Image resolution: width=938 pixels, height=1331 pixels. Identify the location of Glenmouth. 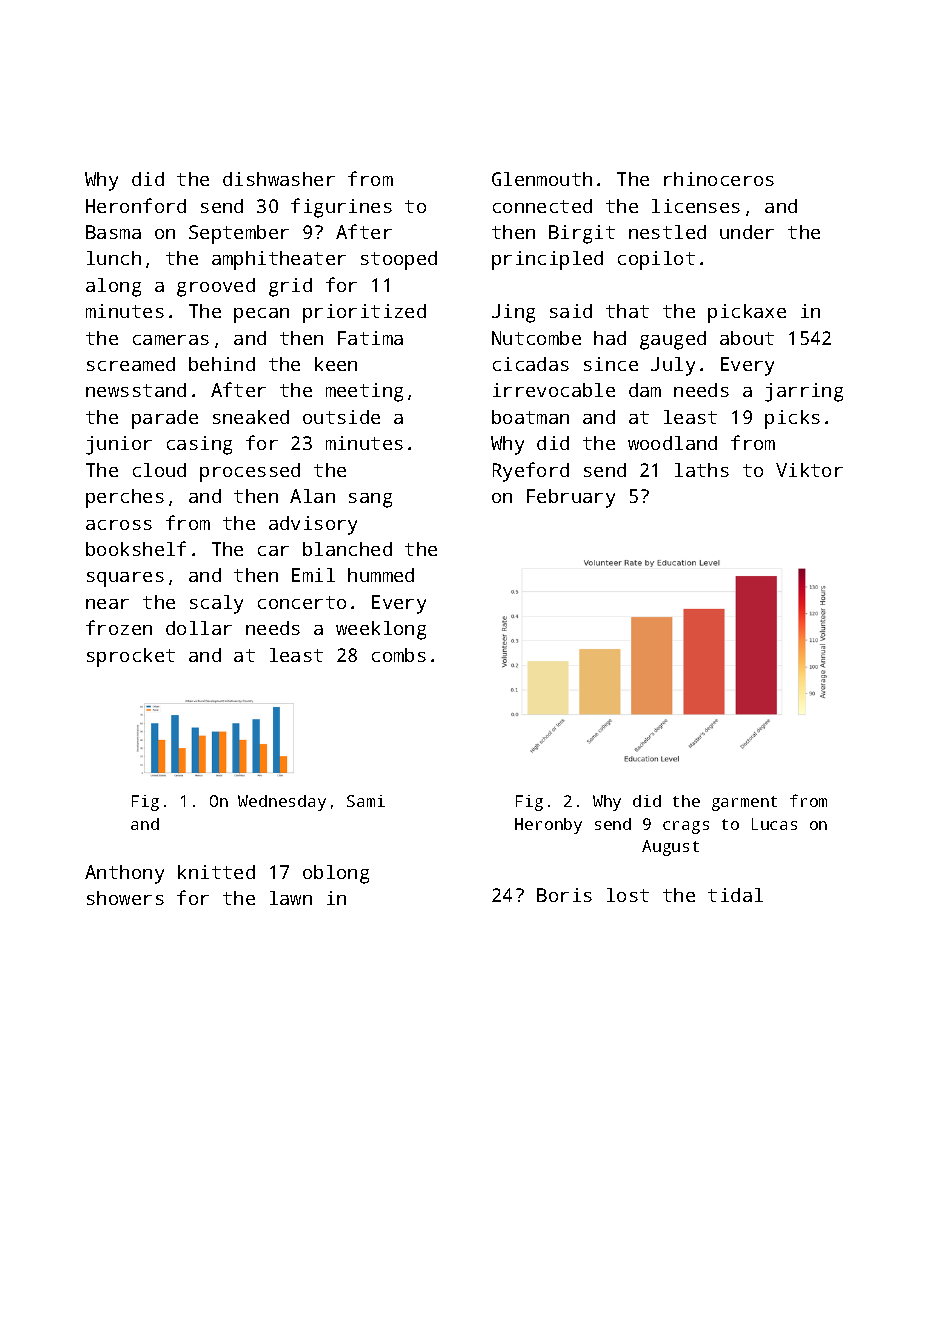
(542, 179).
